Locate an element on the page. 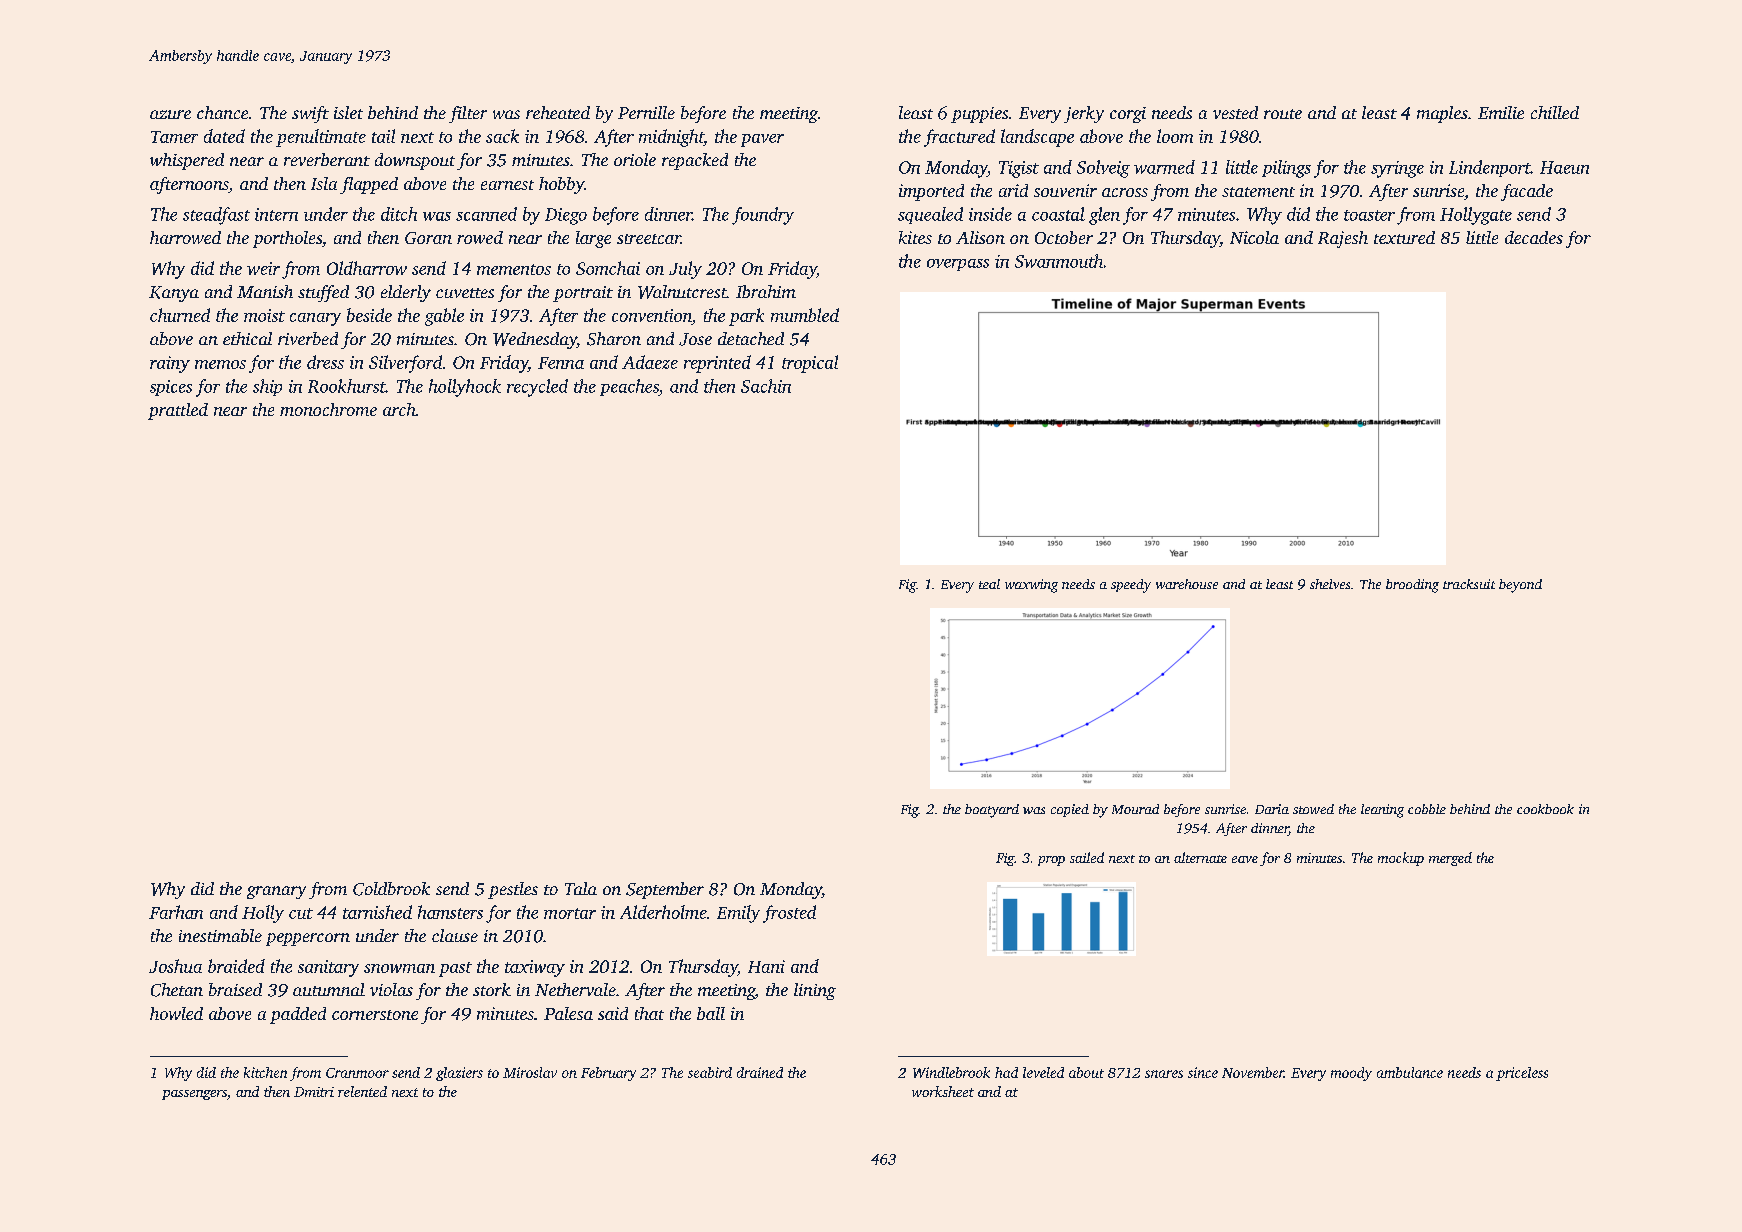  granary is located at coordinates (276, 892).
